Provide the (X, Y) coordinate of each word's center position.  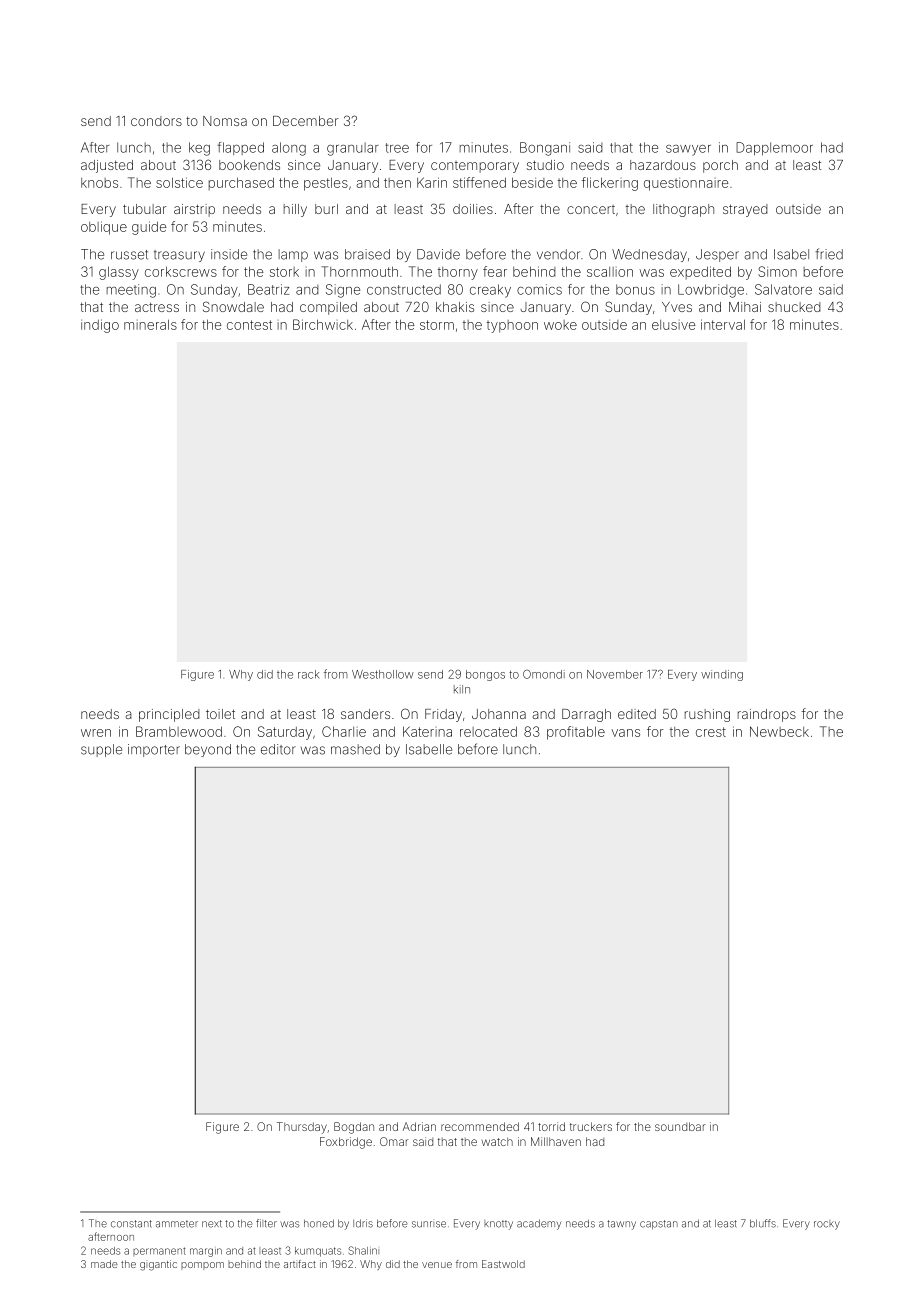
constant (131, 1224)
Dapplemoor (774, 148)
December (305, 121)
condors (156, 121)
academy (539, 1224)
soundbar (680, 1126)
